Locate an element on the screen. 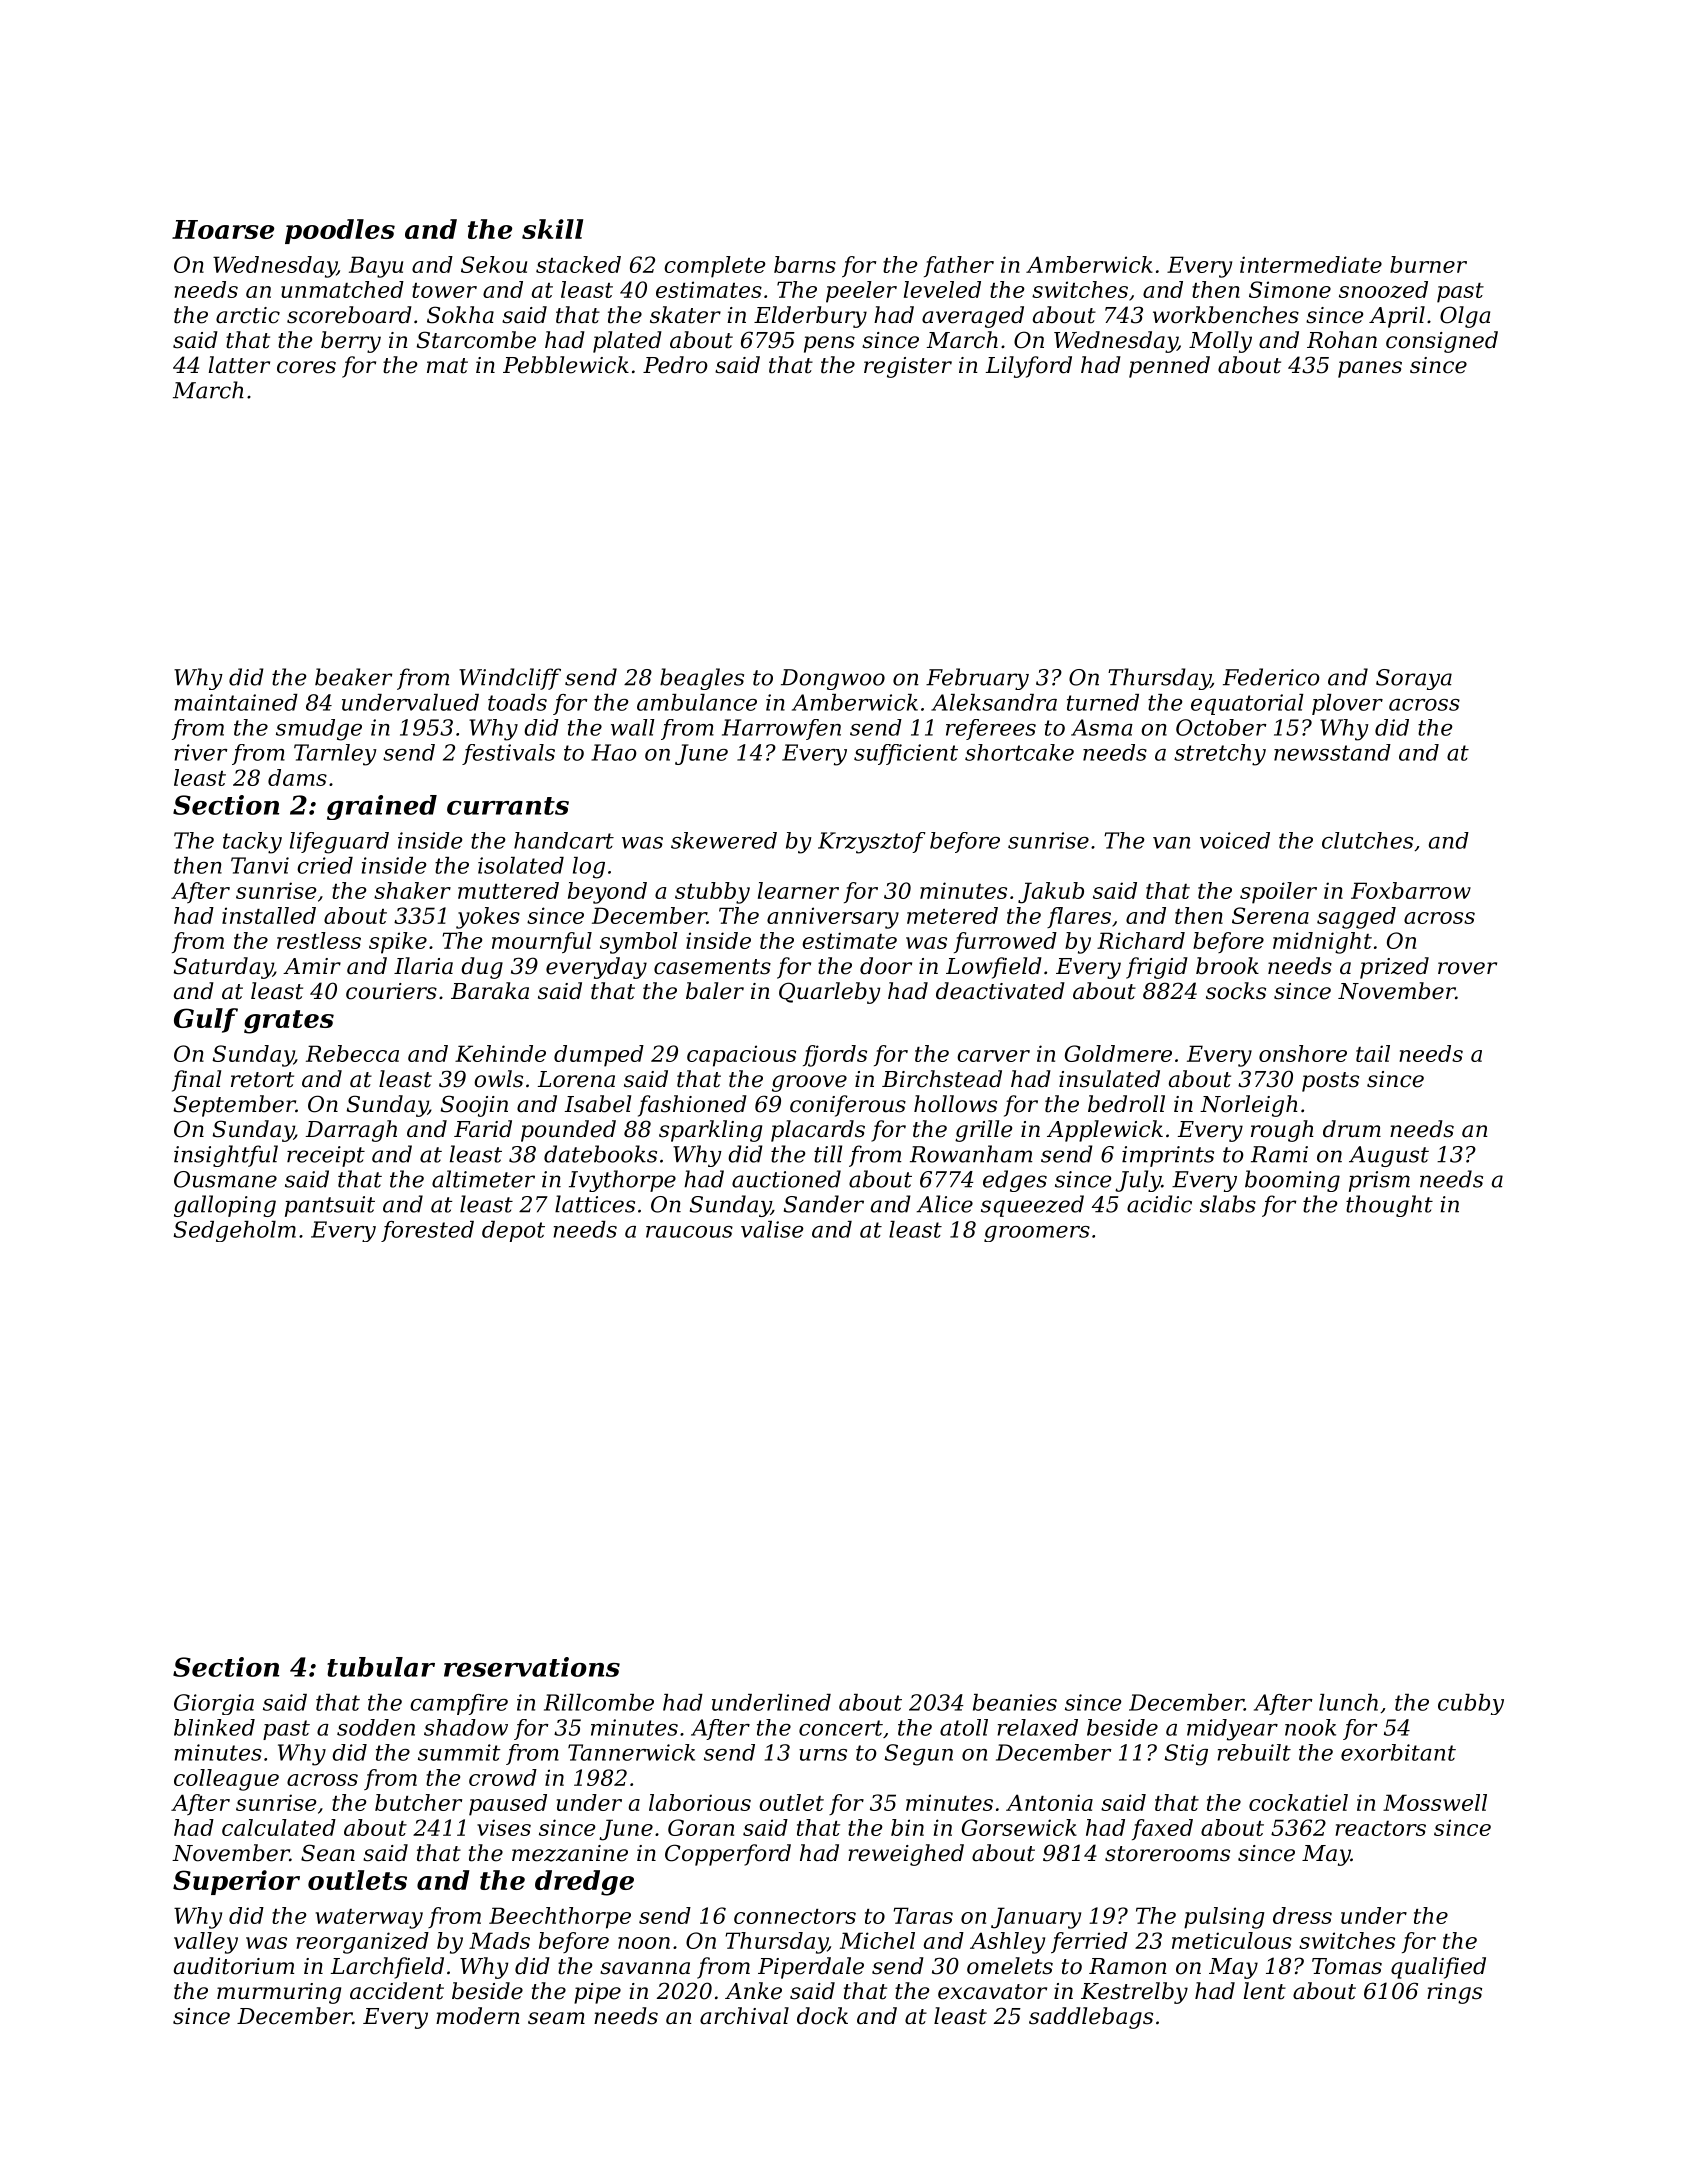 The image size is (1683, 2178). maintained is located at coordinates (236, 702).
